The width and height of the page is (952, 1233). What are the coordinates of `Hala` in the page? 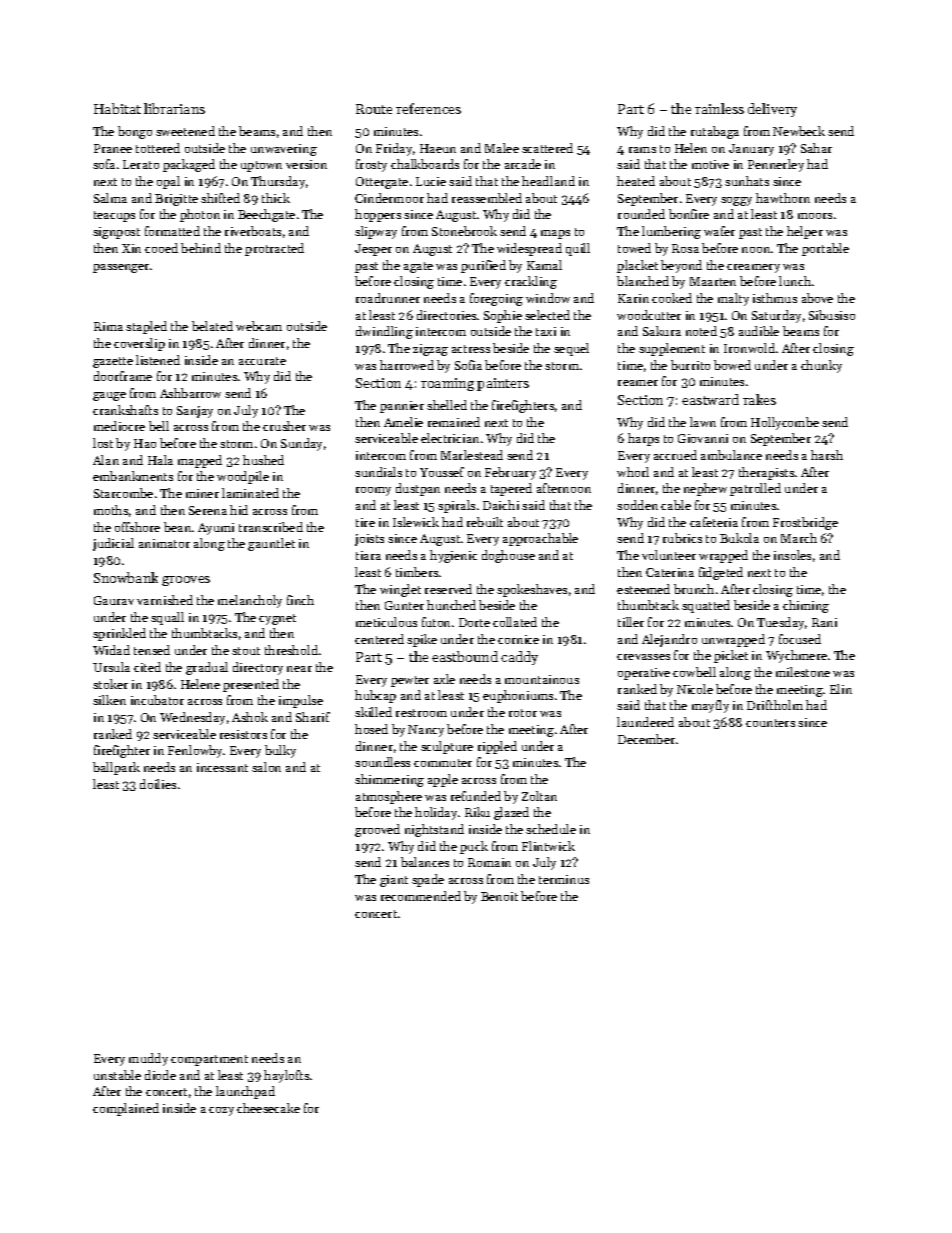 It's located at (160, 460).
